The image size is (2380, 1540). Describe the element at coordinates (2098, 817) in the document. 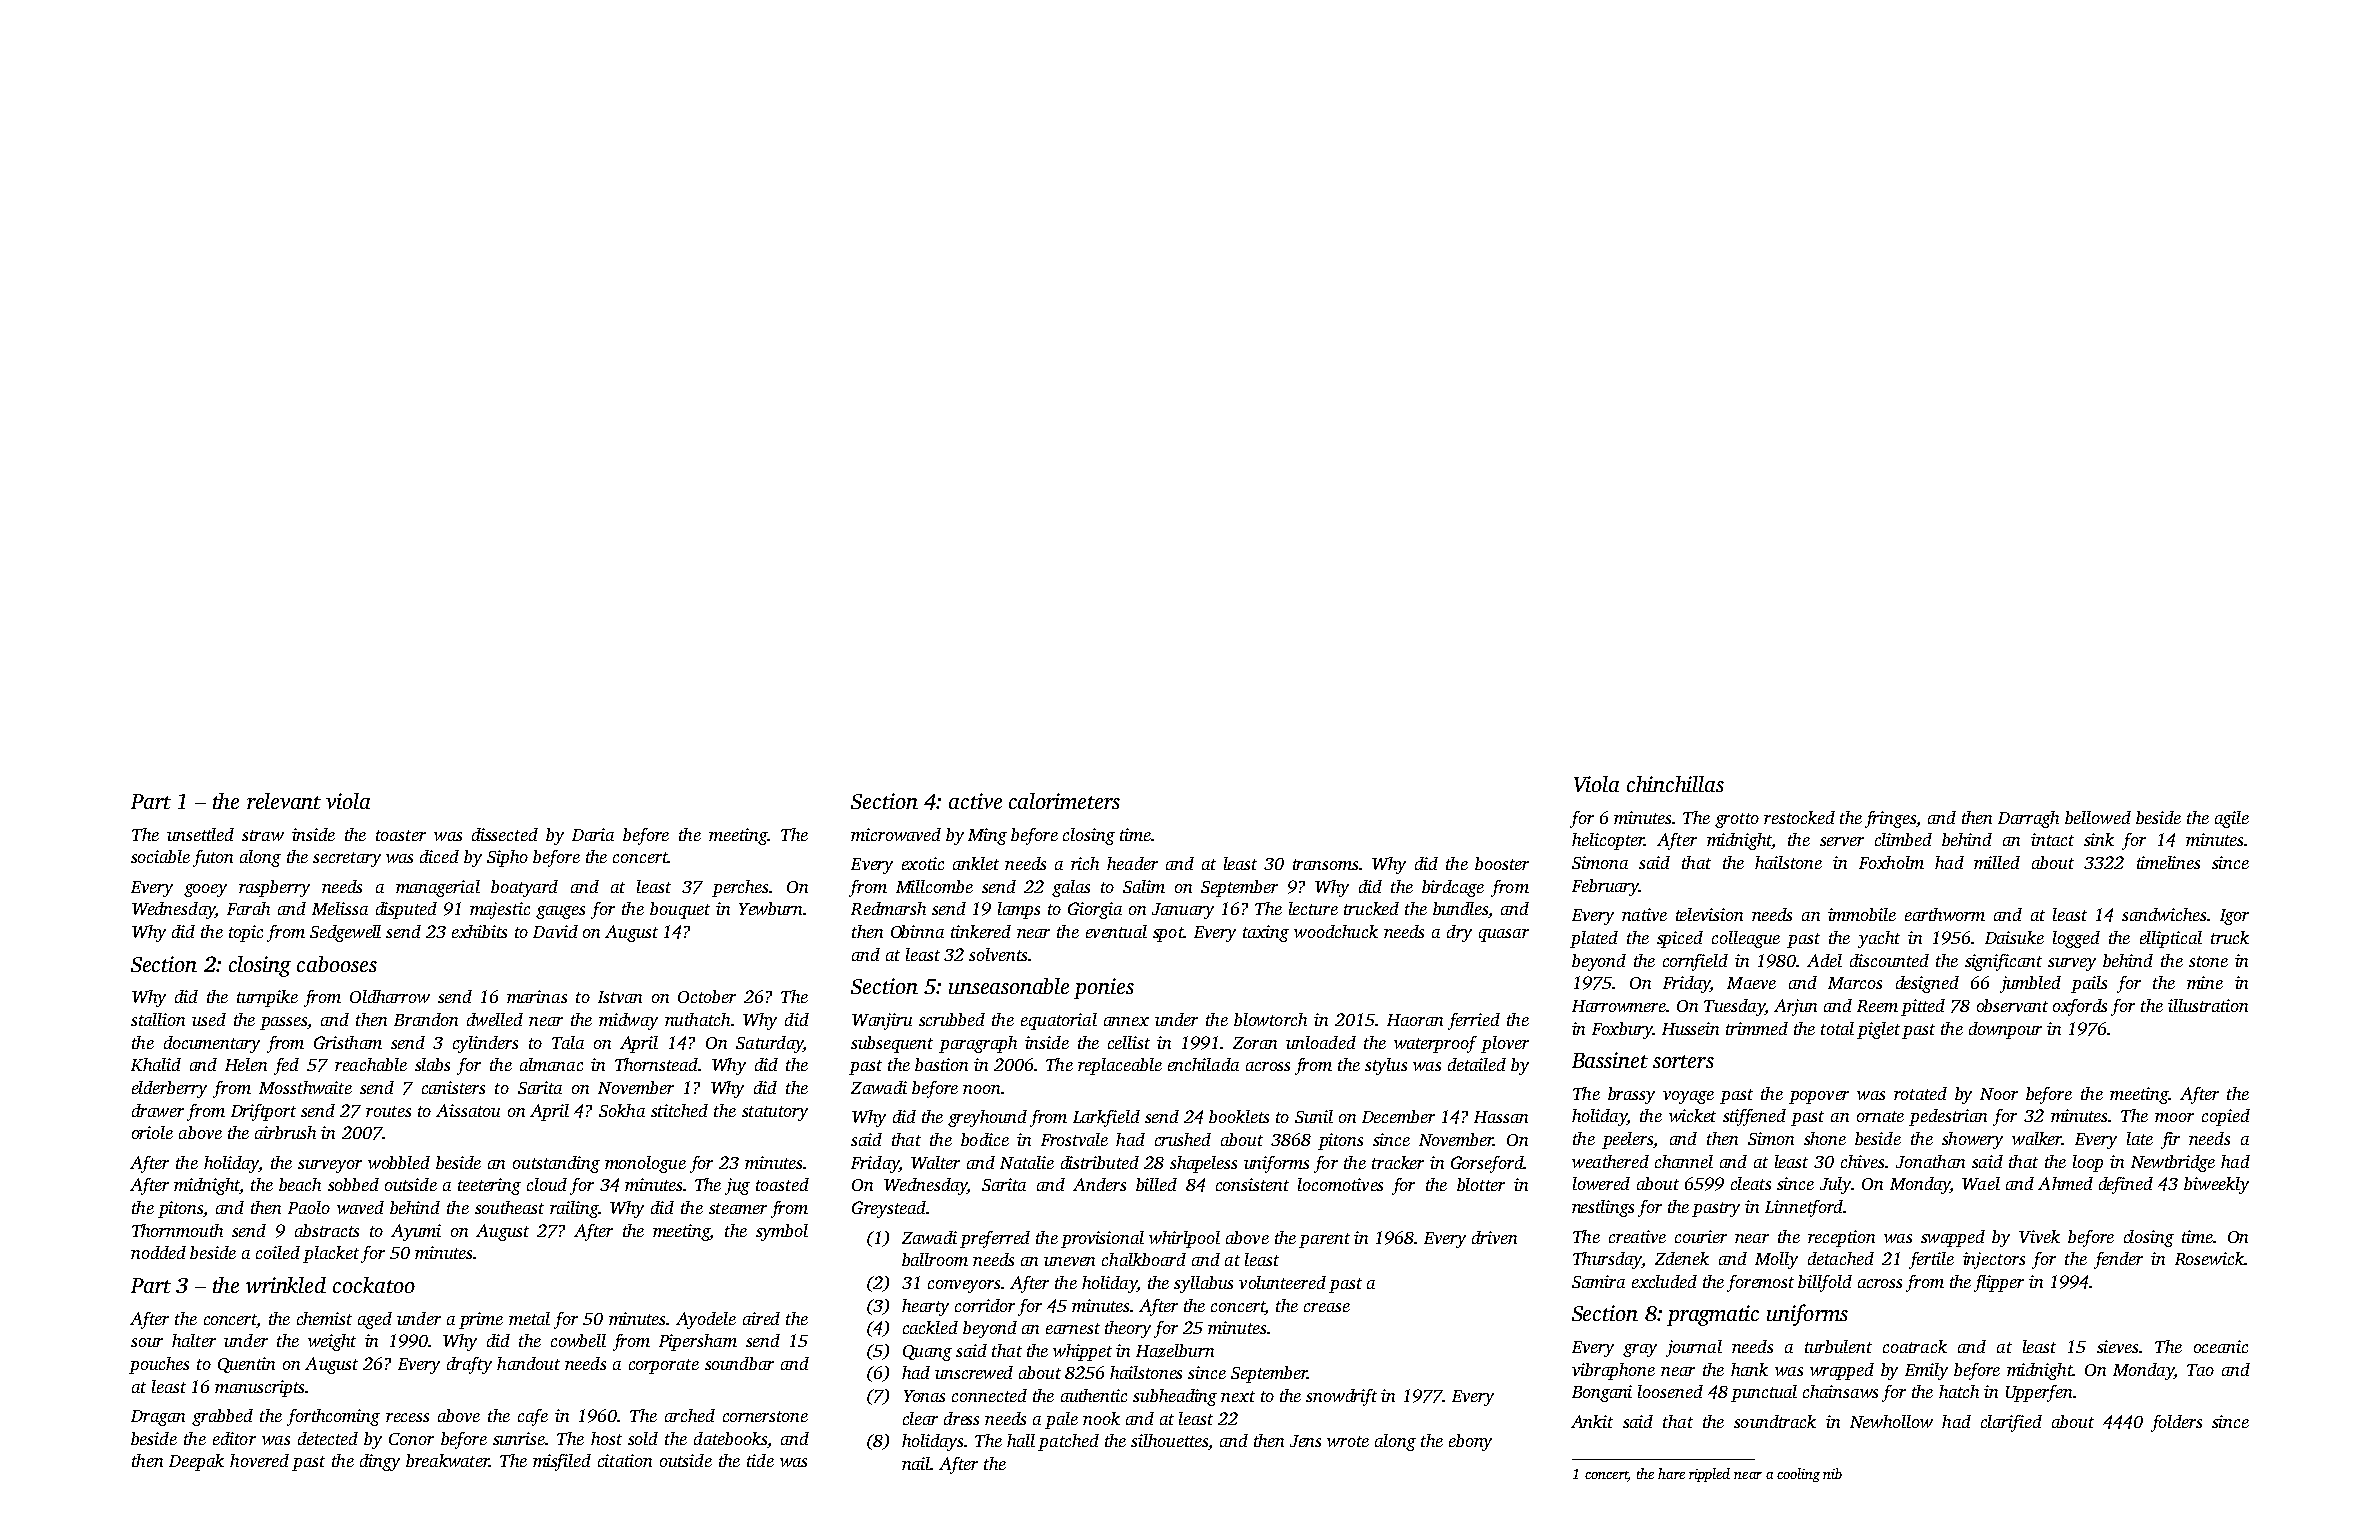

I see `bellowed` at that location.
